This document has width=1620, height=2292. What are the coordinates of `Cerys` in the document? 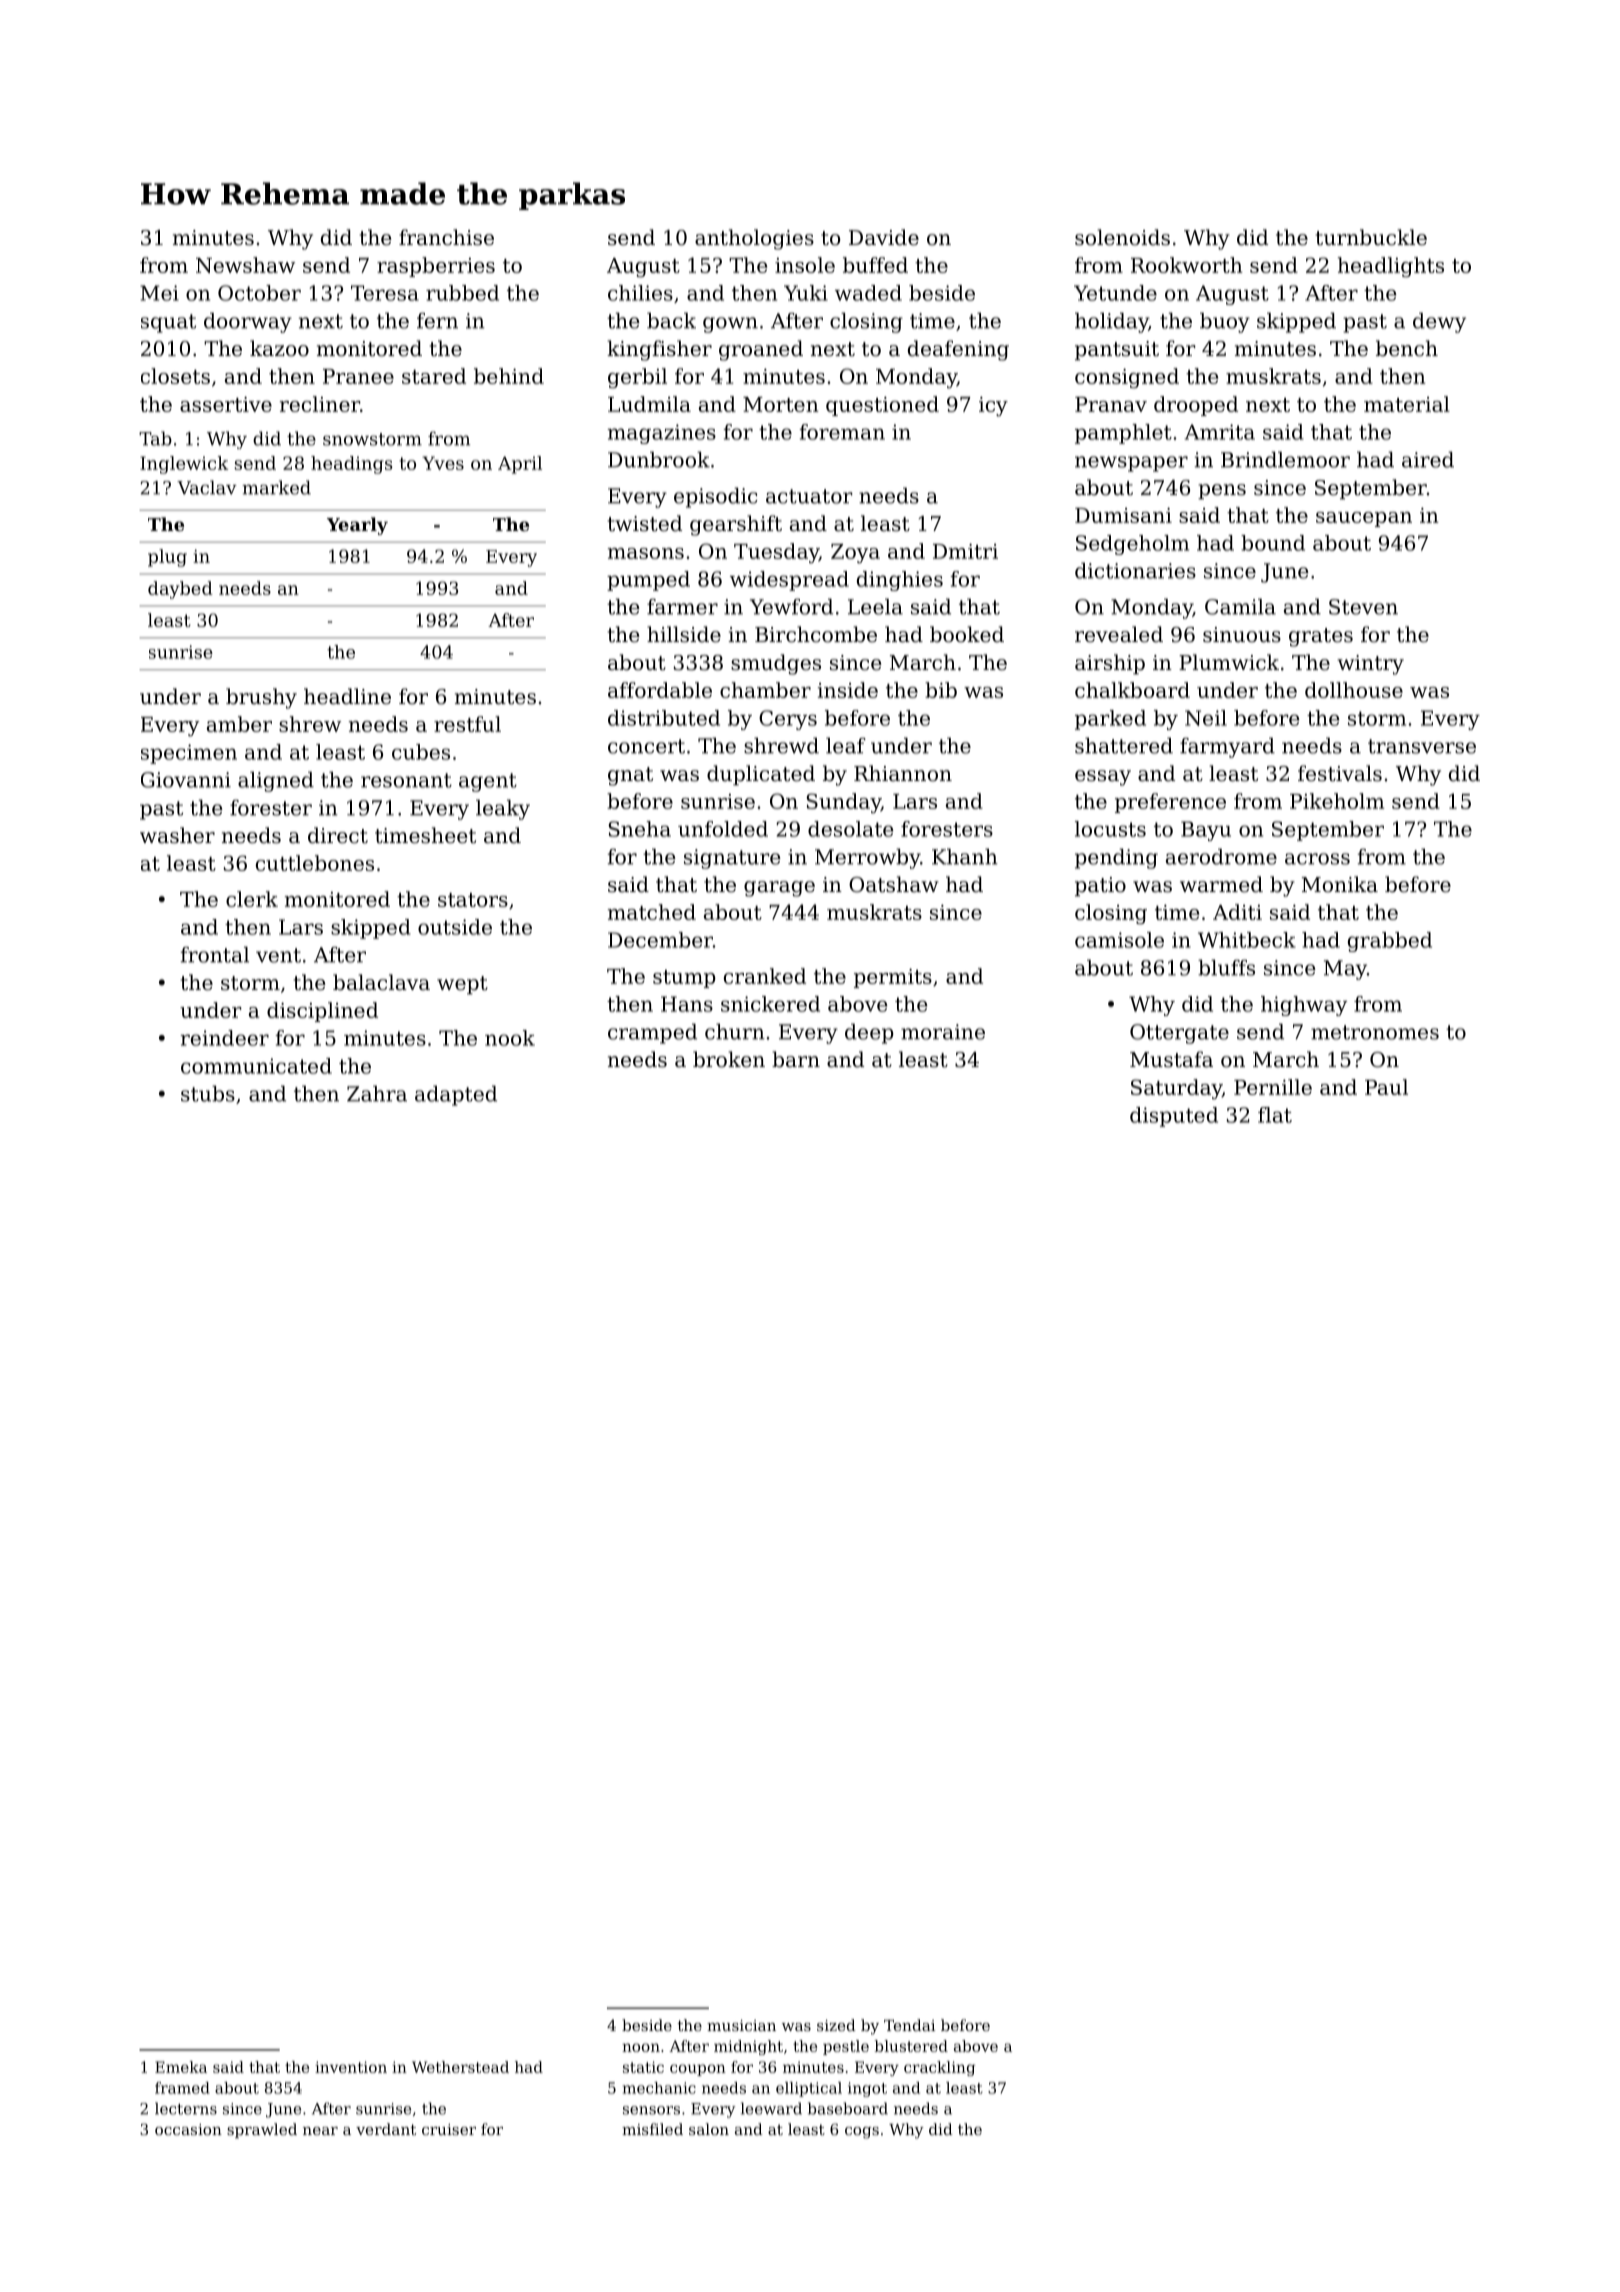 It's located at (788, 720).
